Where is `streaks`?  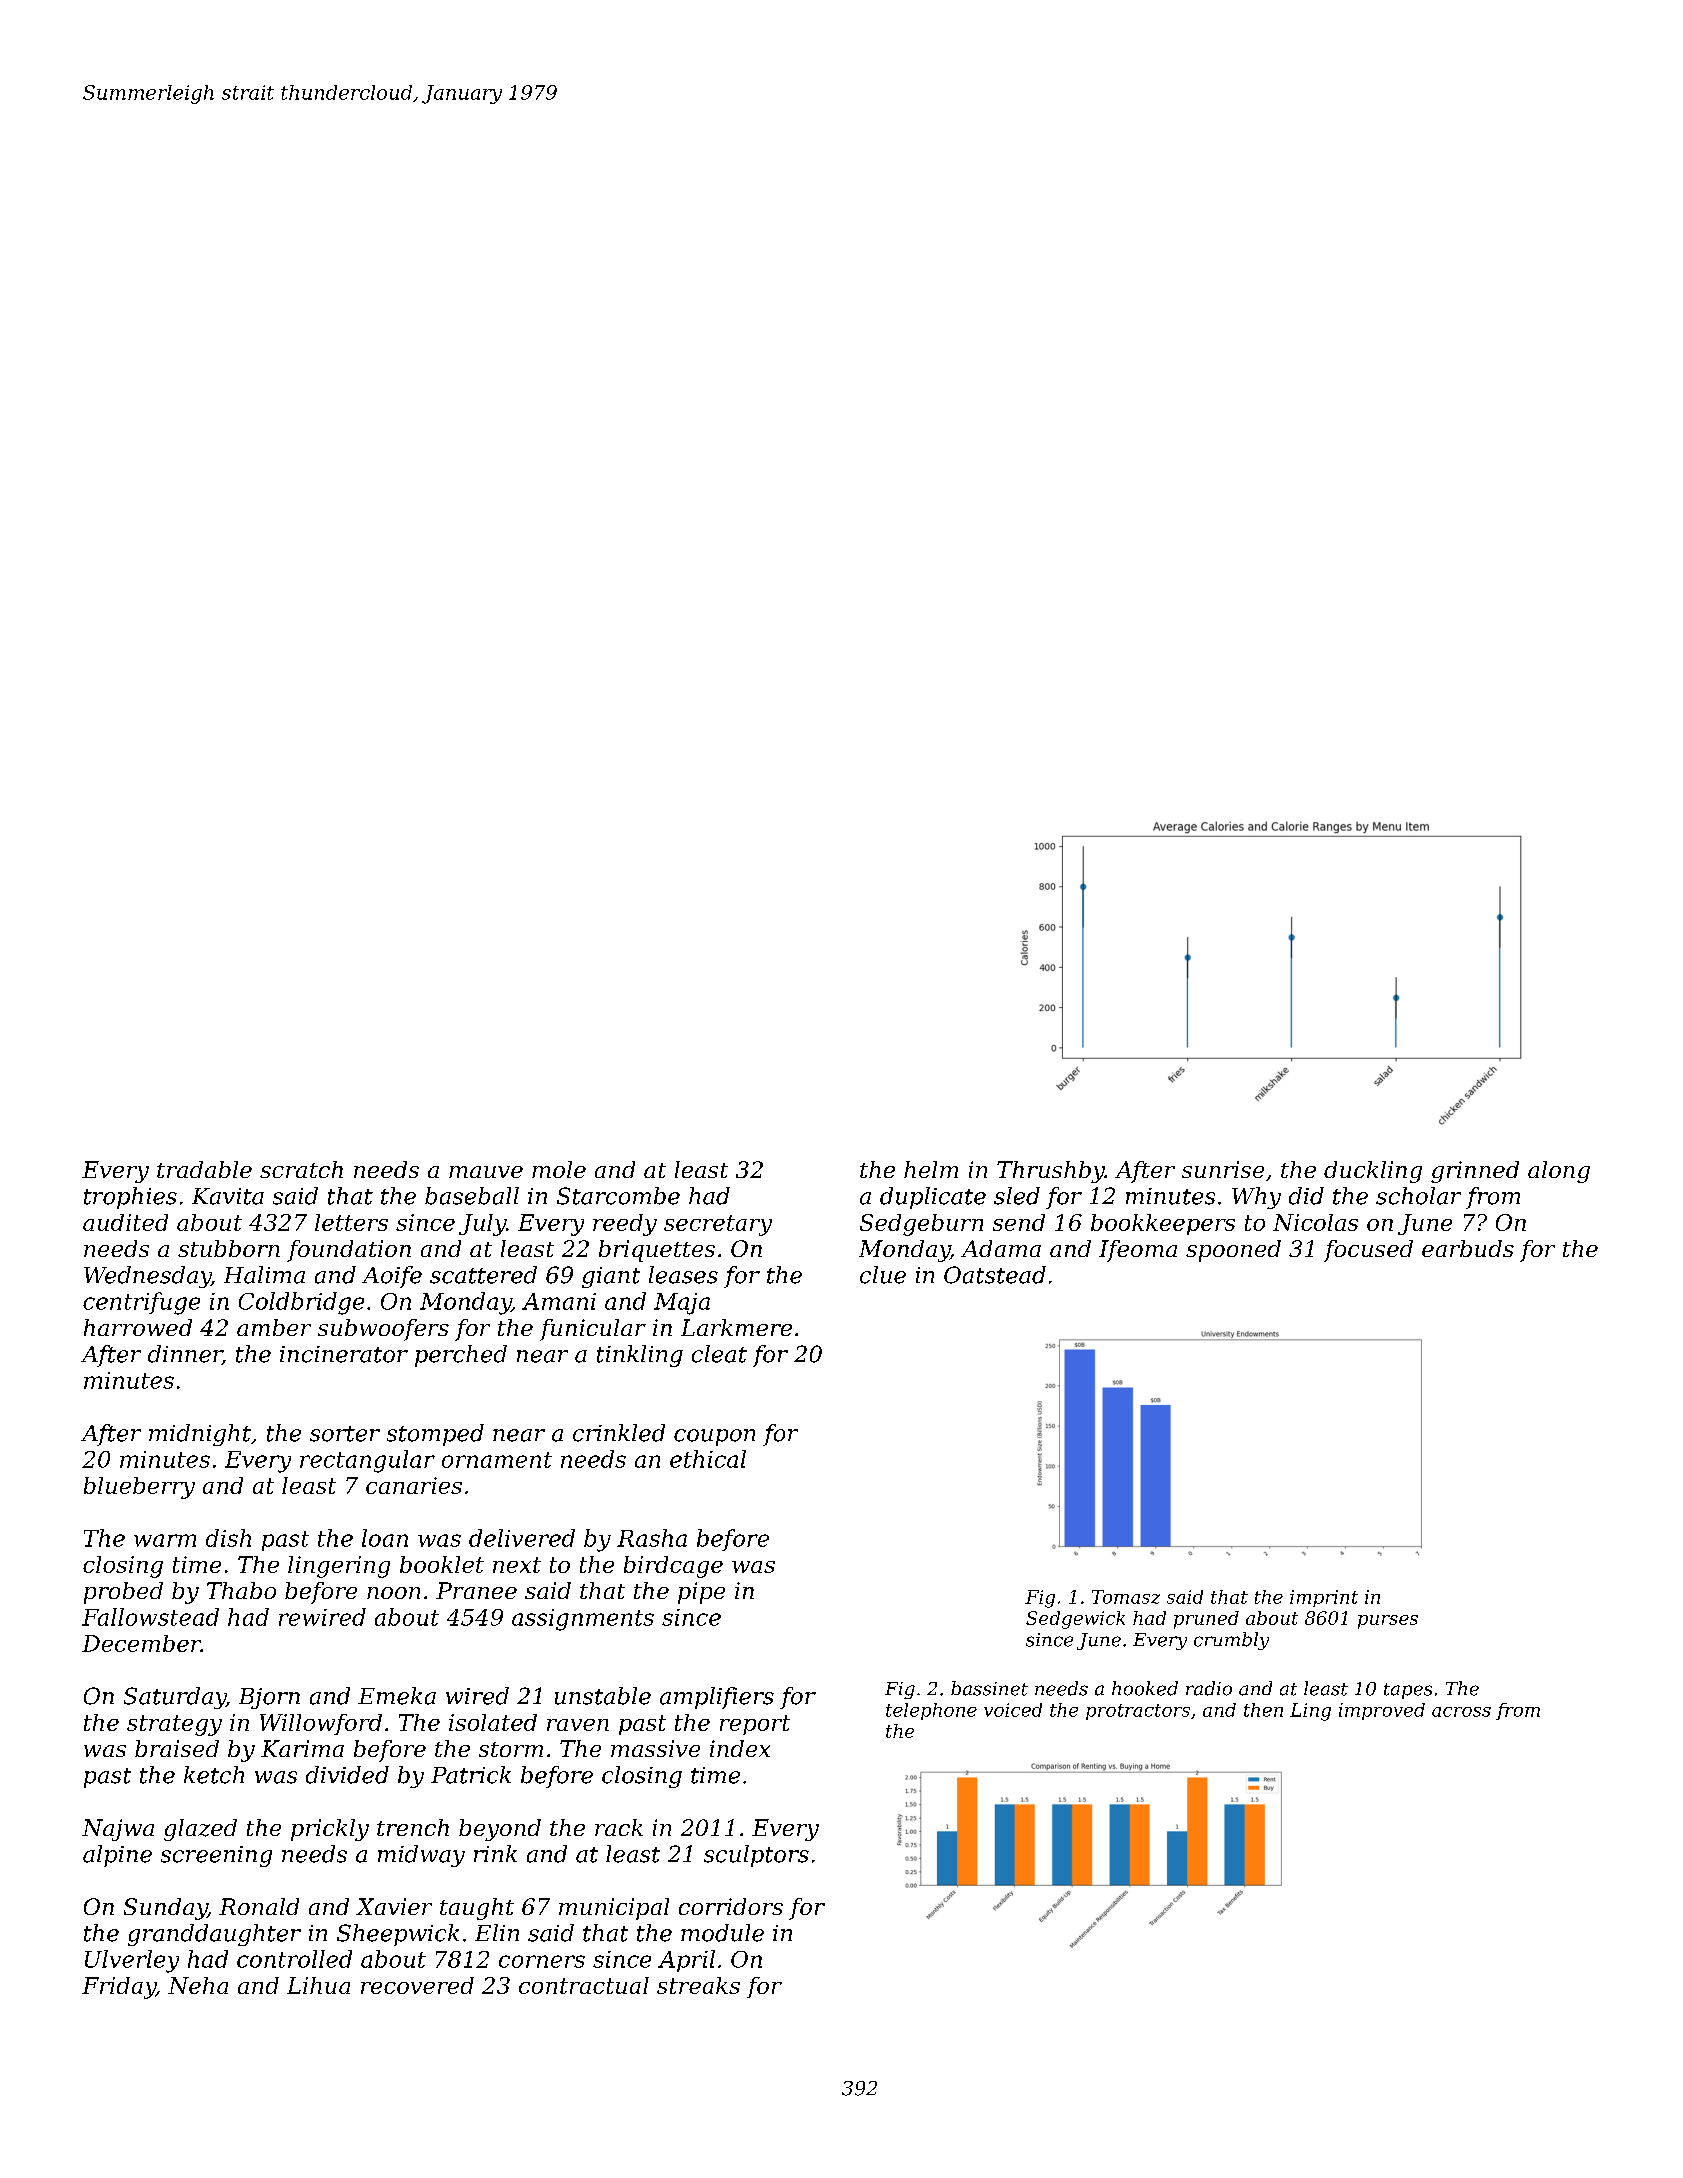
streaks is located at coordinates (698, 1985).
